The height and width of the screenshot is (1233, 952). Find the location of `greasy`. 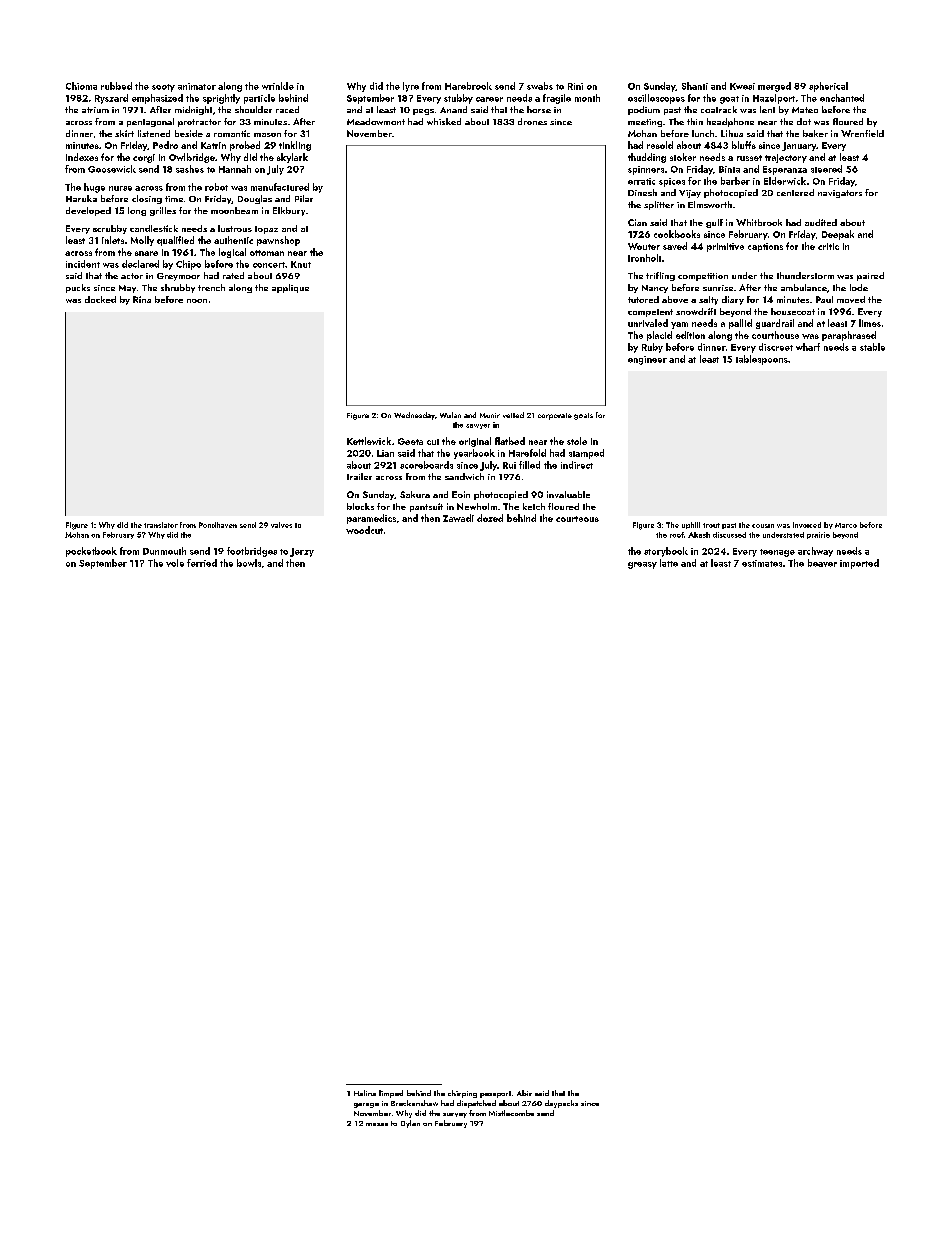

greasy is located at coordinates (642, 565).
